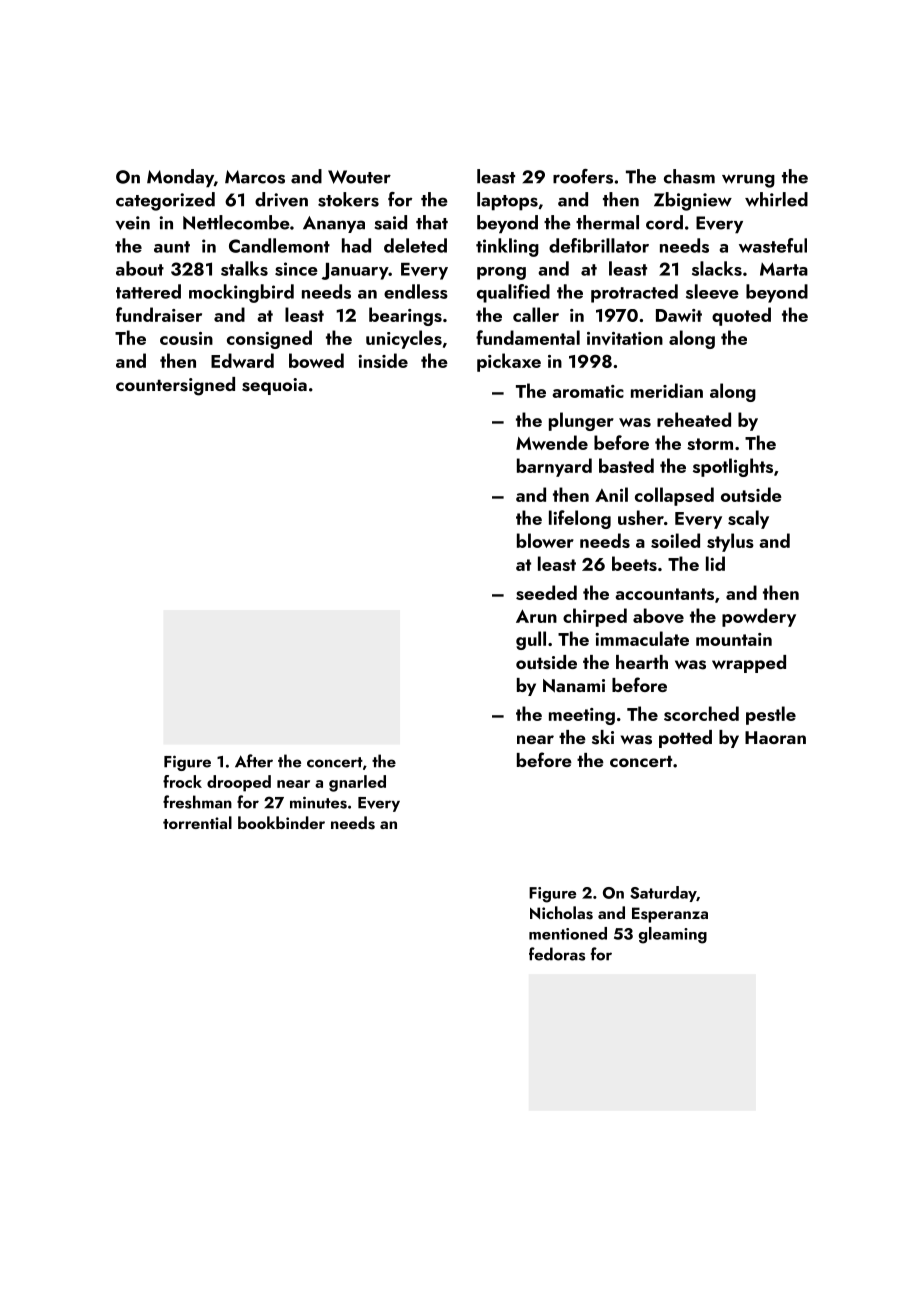 This screenshot has height=1311, width=924. Describe the element at coordinates (254, 761) in the screenshot. I see `After` at that location.
